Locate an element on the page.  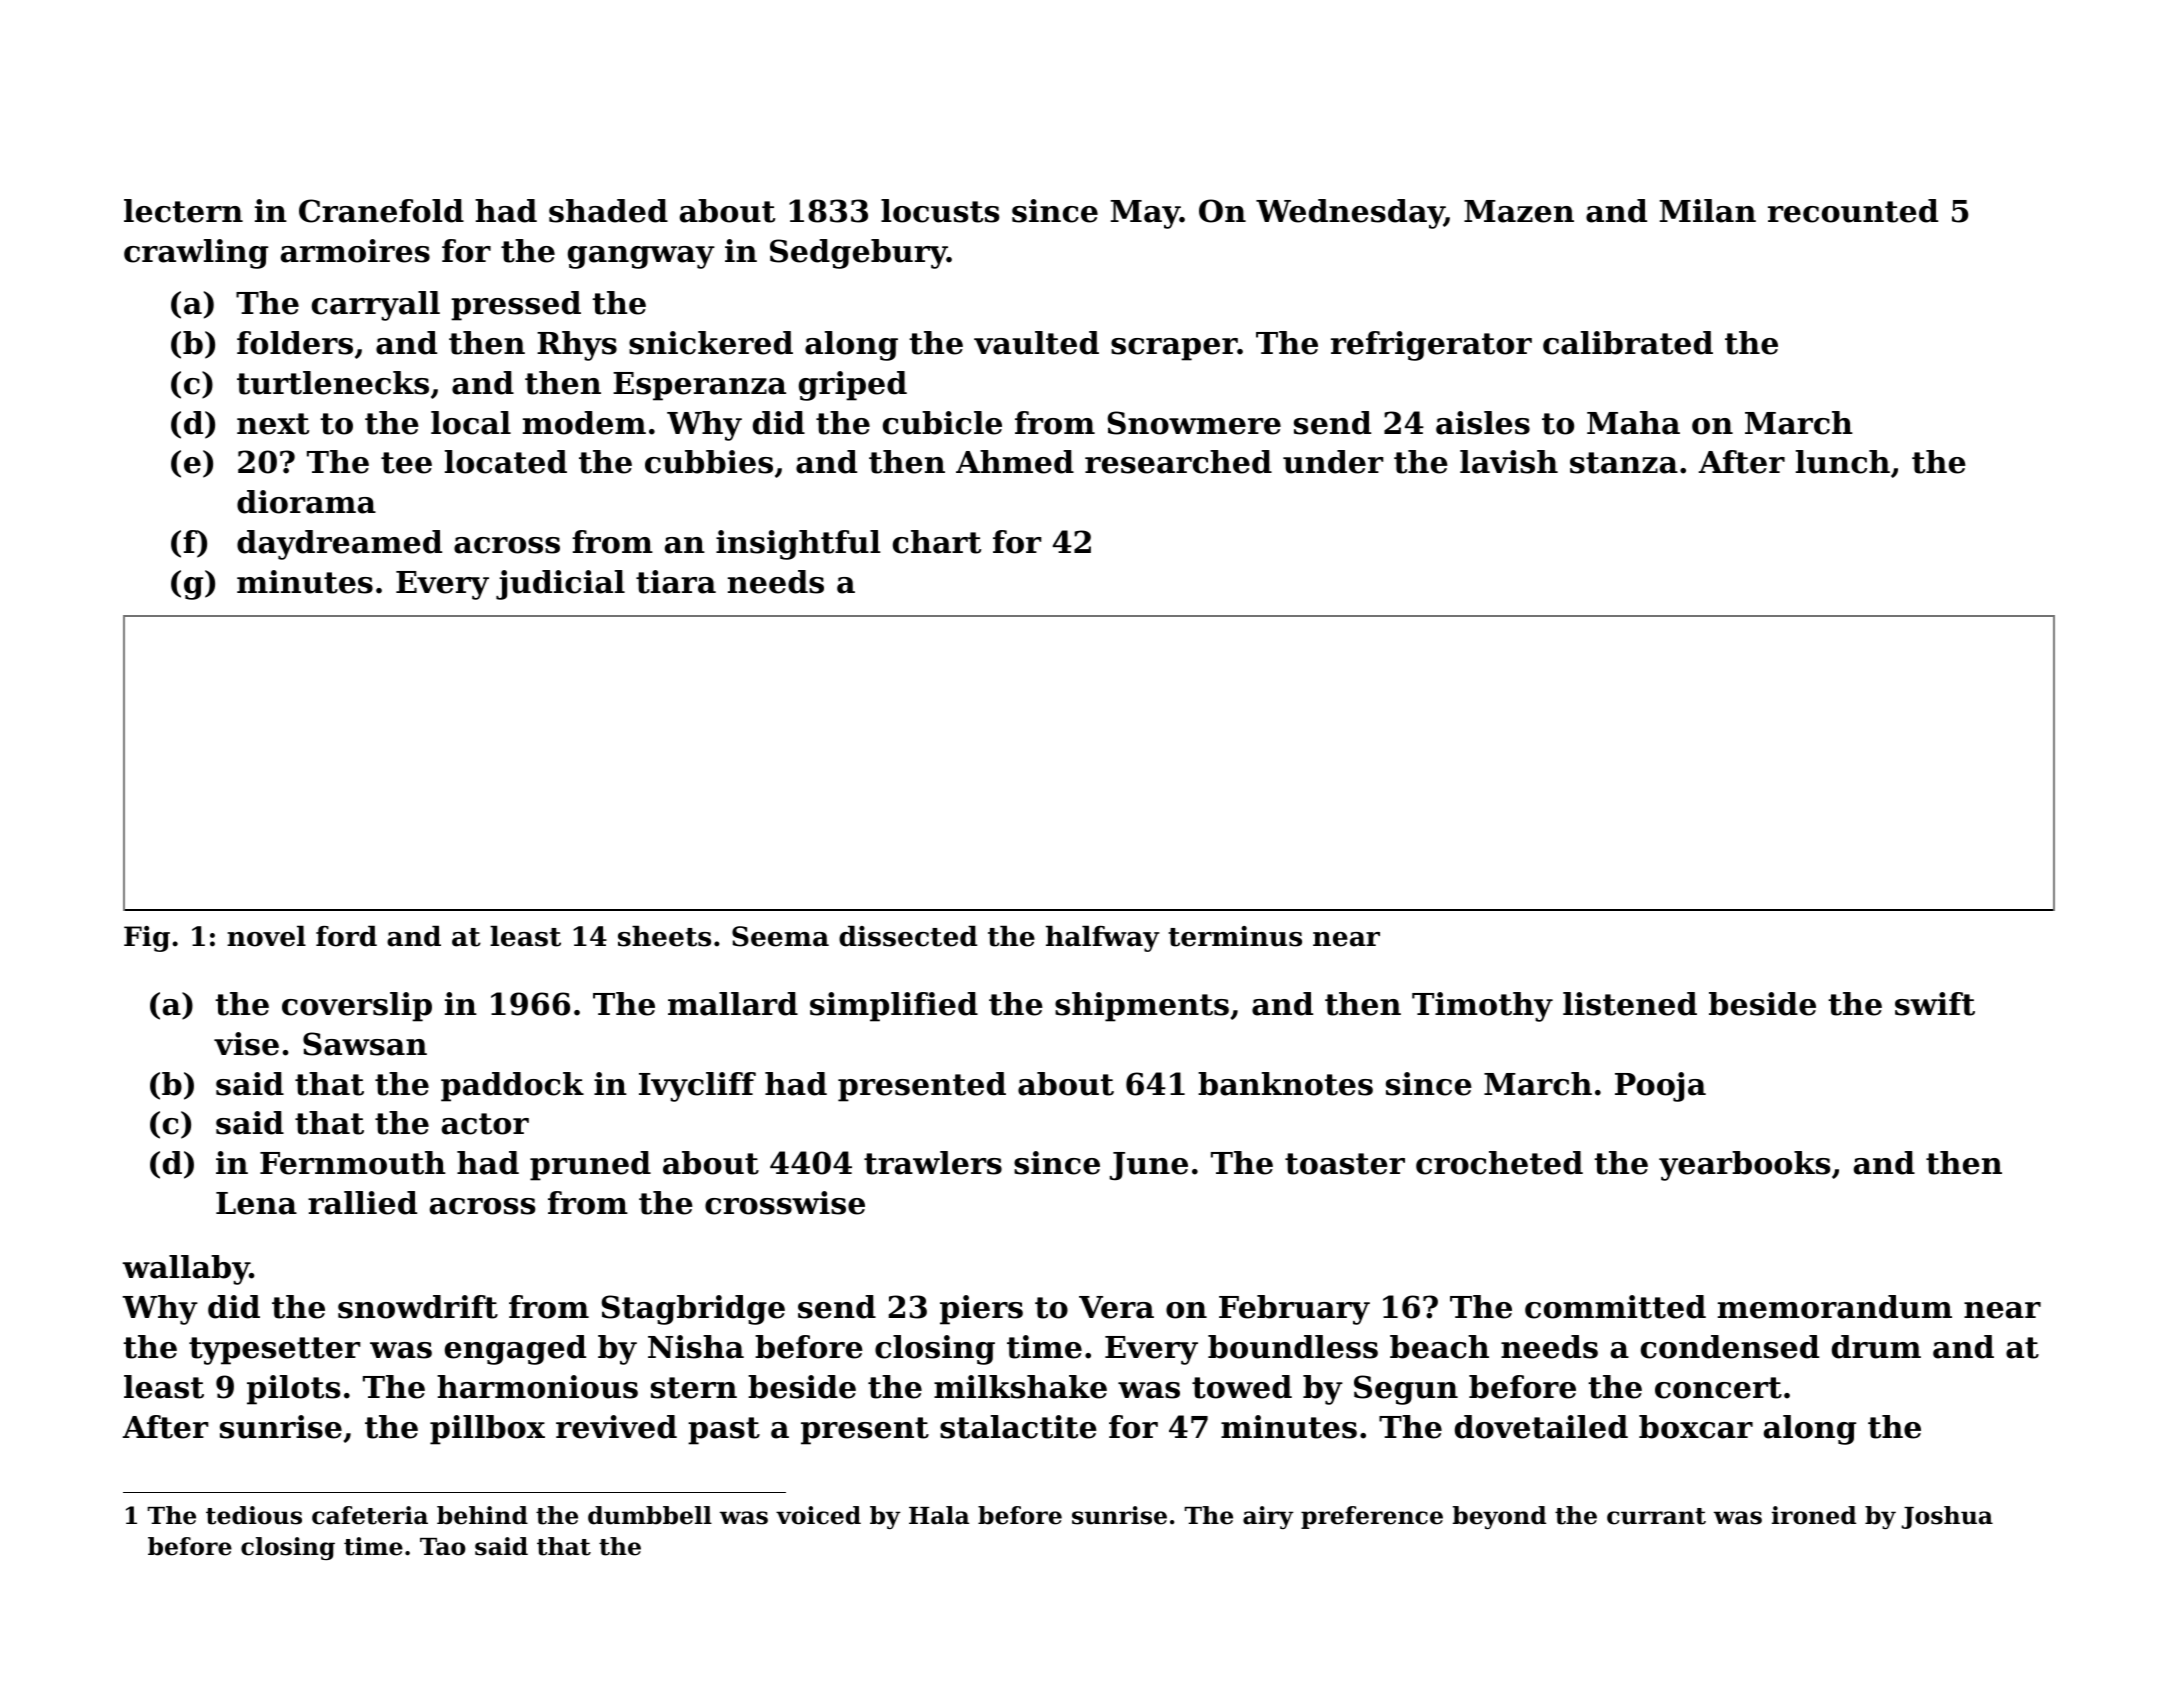
actor is located at coordinates (485, 1124).
